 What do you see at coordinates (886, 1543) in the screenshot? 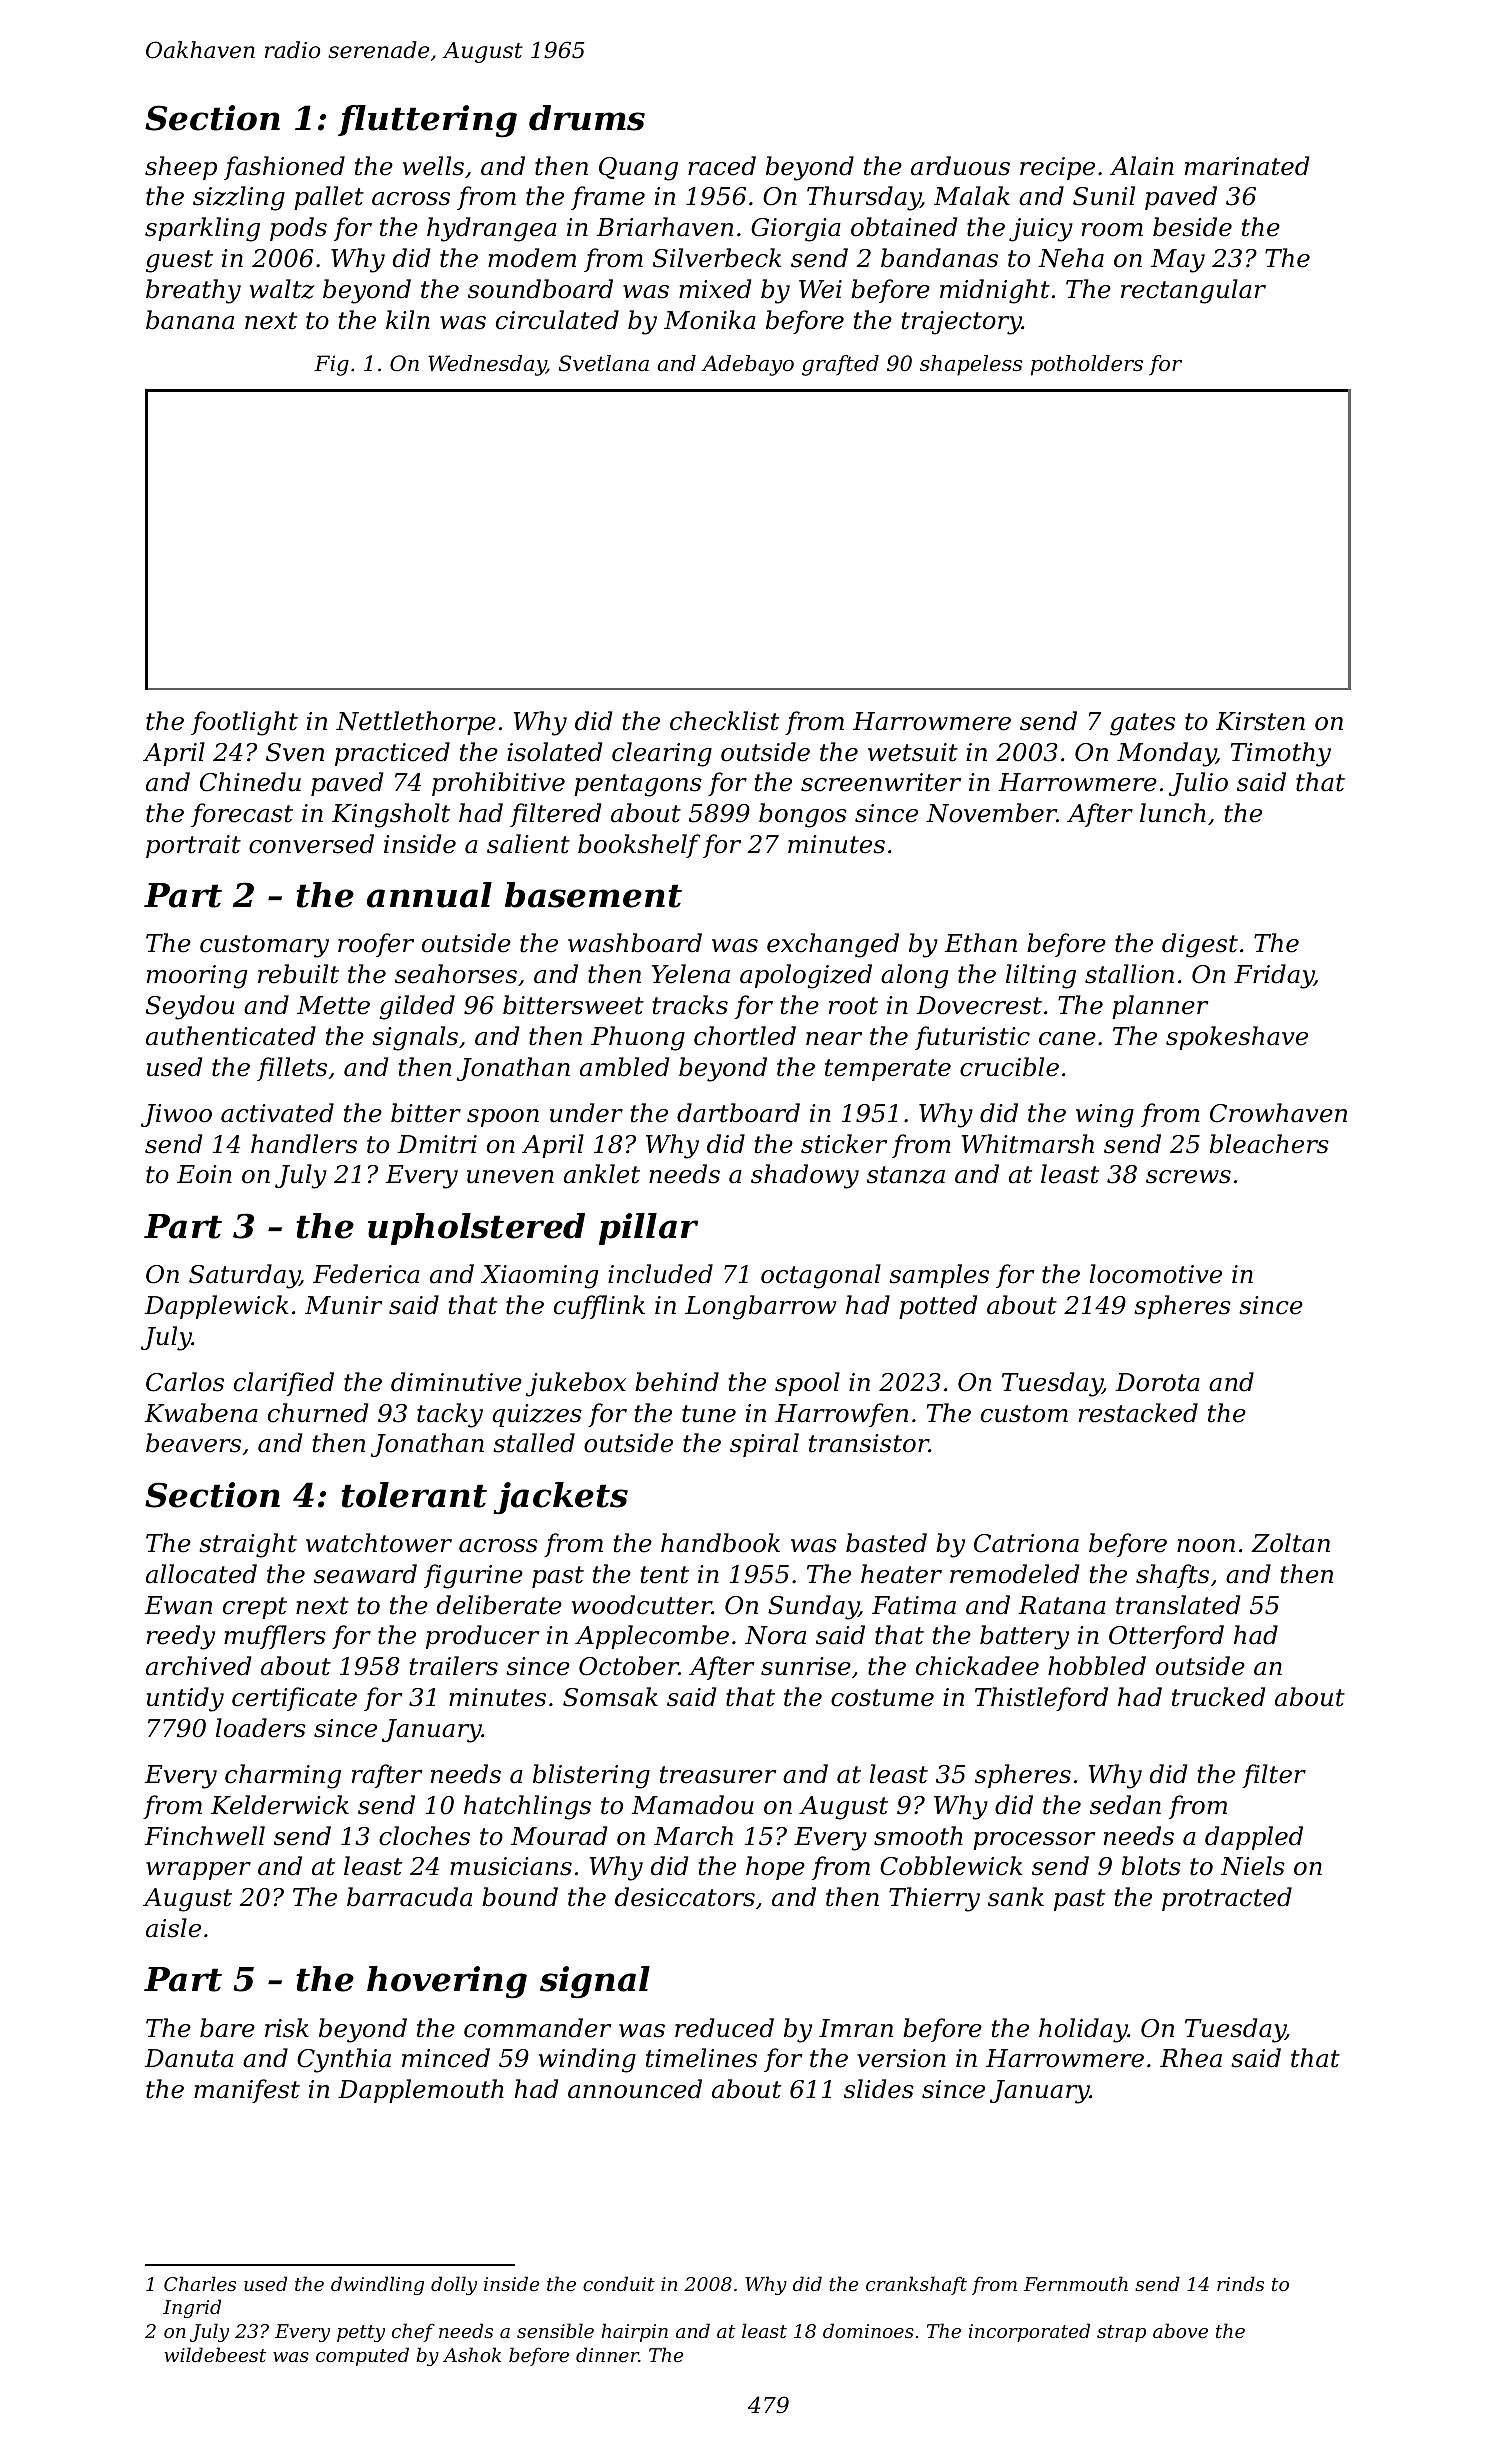
I see `basted` at bounding box center [886, 1543].
